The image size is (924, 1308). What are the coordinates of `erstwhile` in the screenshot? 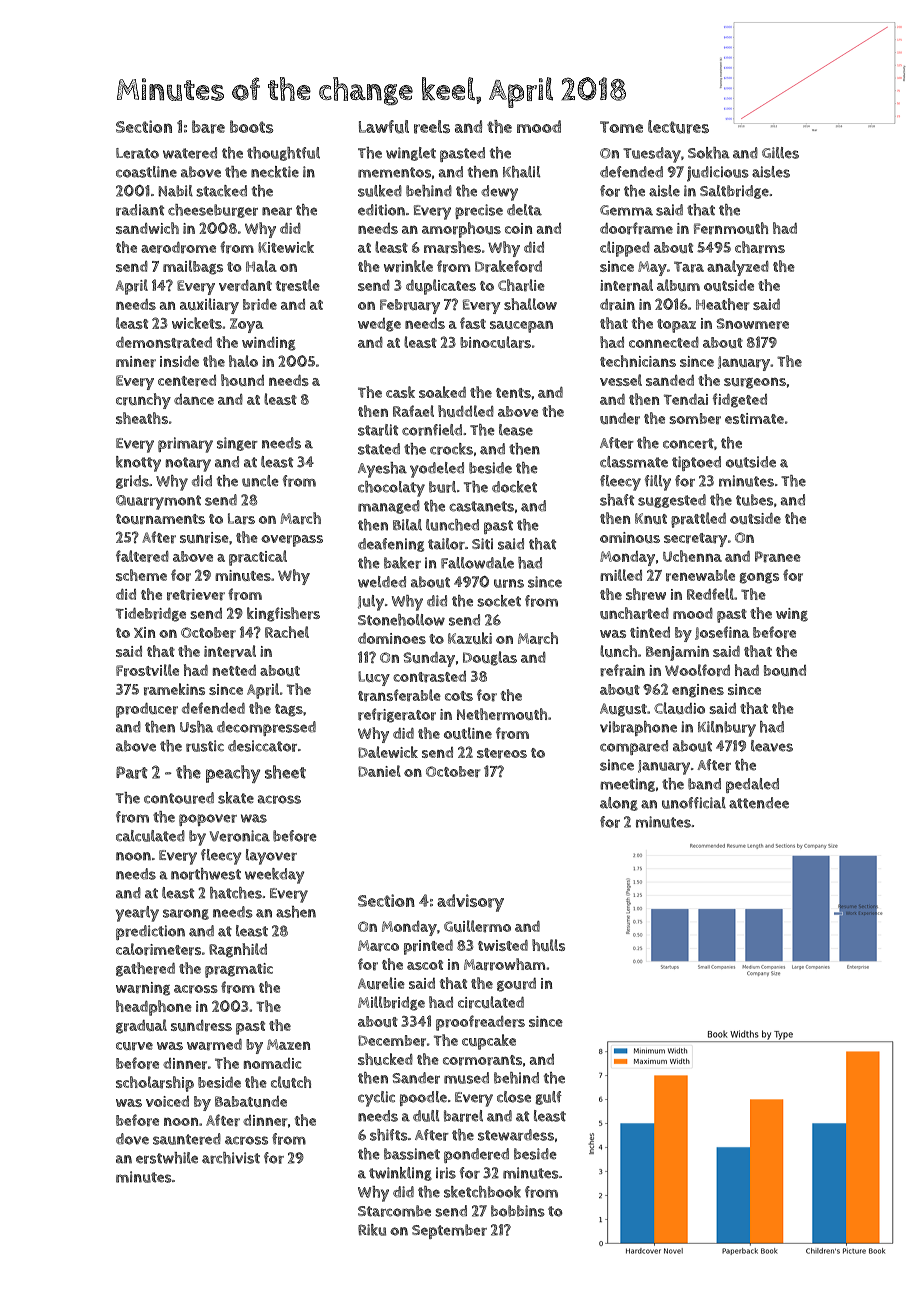 It's located at (167, 1158).
